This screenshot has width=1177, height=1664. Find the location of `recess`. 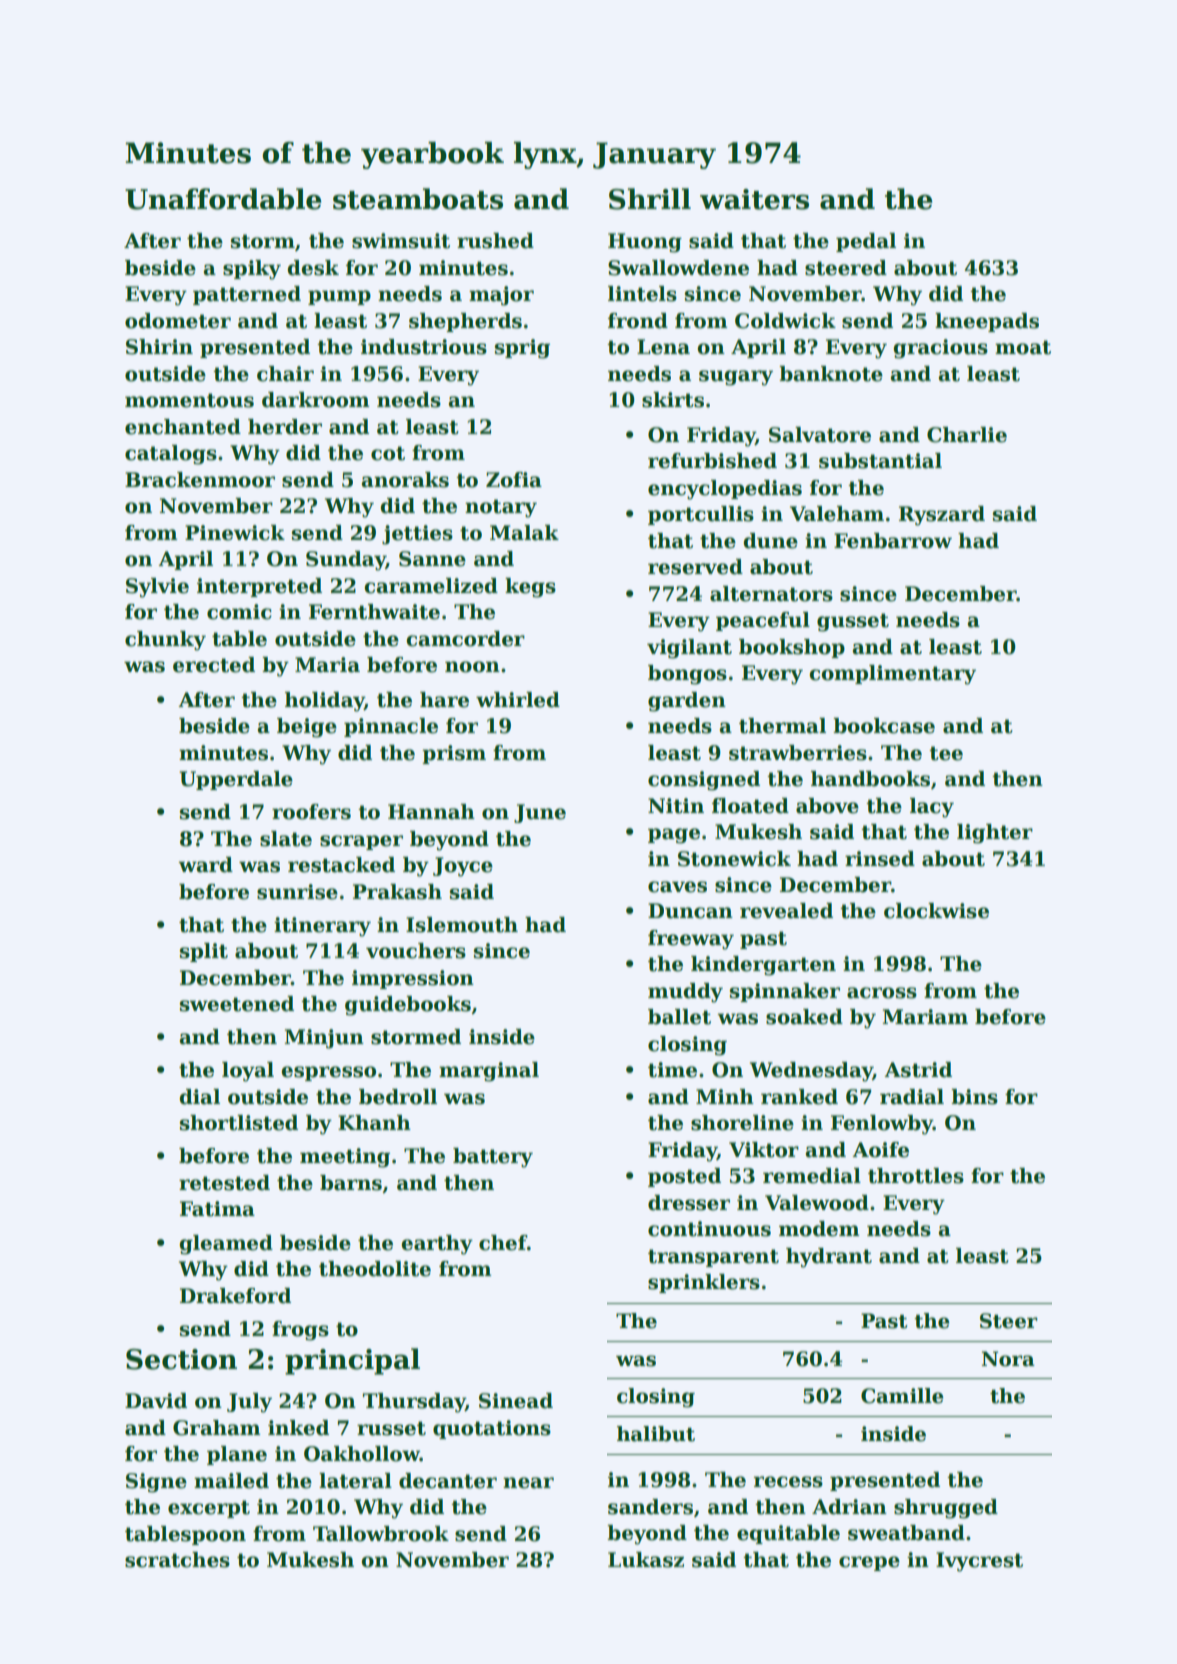

recess is located at coordinates (788, 1482).
